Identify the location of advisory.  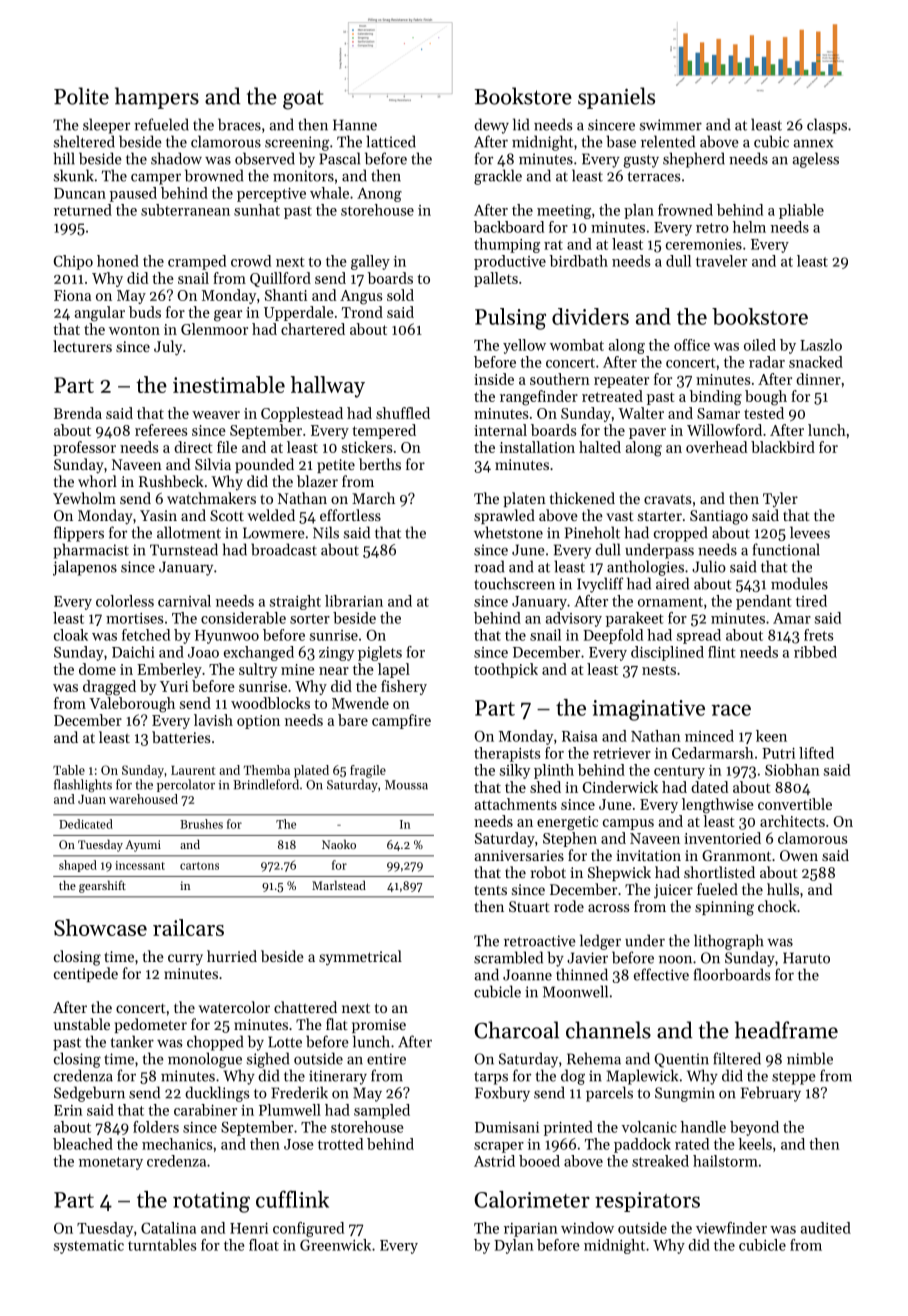
(574, 619).
